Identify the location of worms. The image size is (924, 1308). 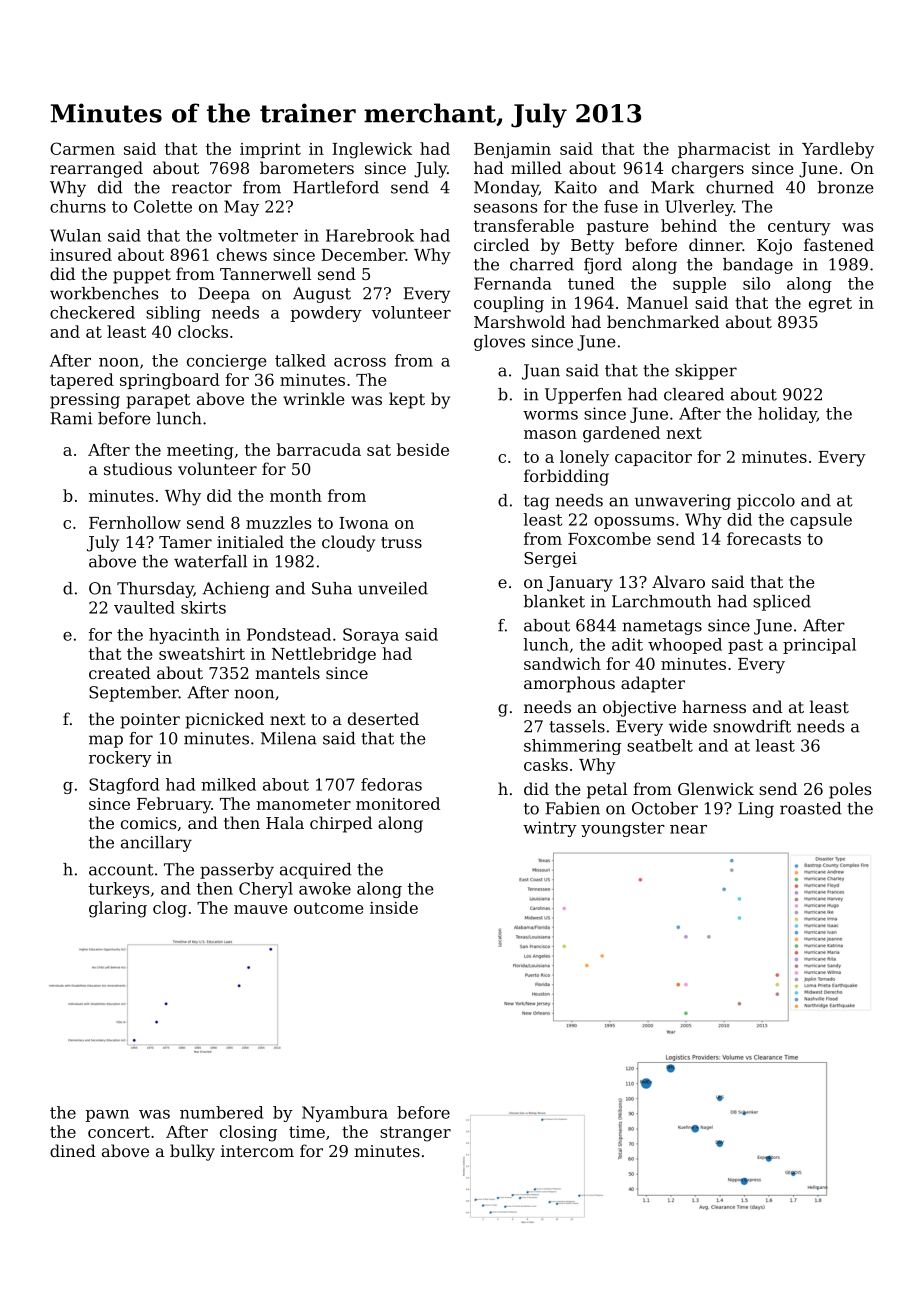
(550, 415).
